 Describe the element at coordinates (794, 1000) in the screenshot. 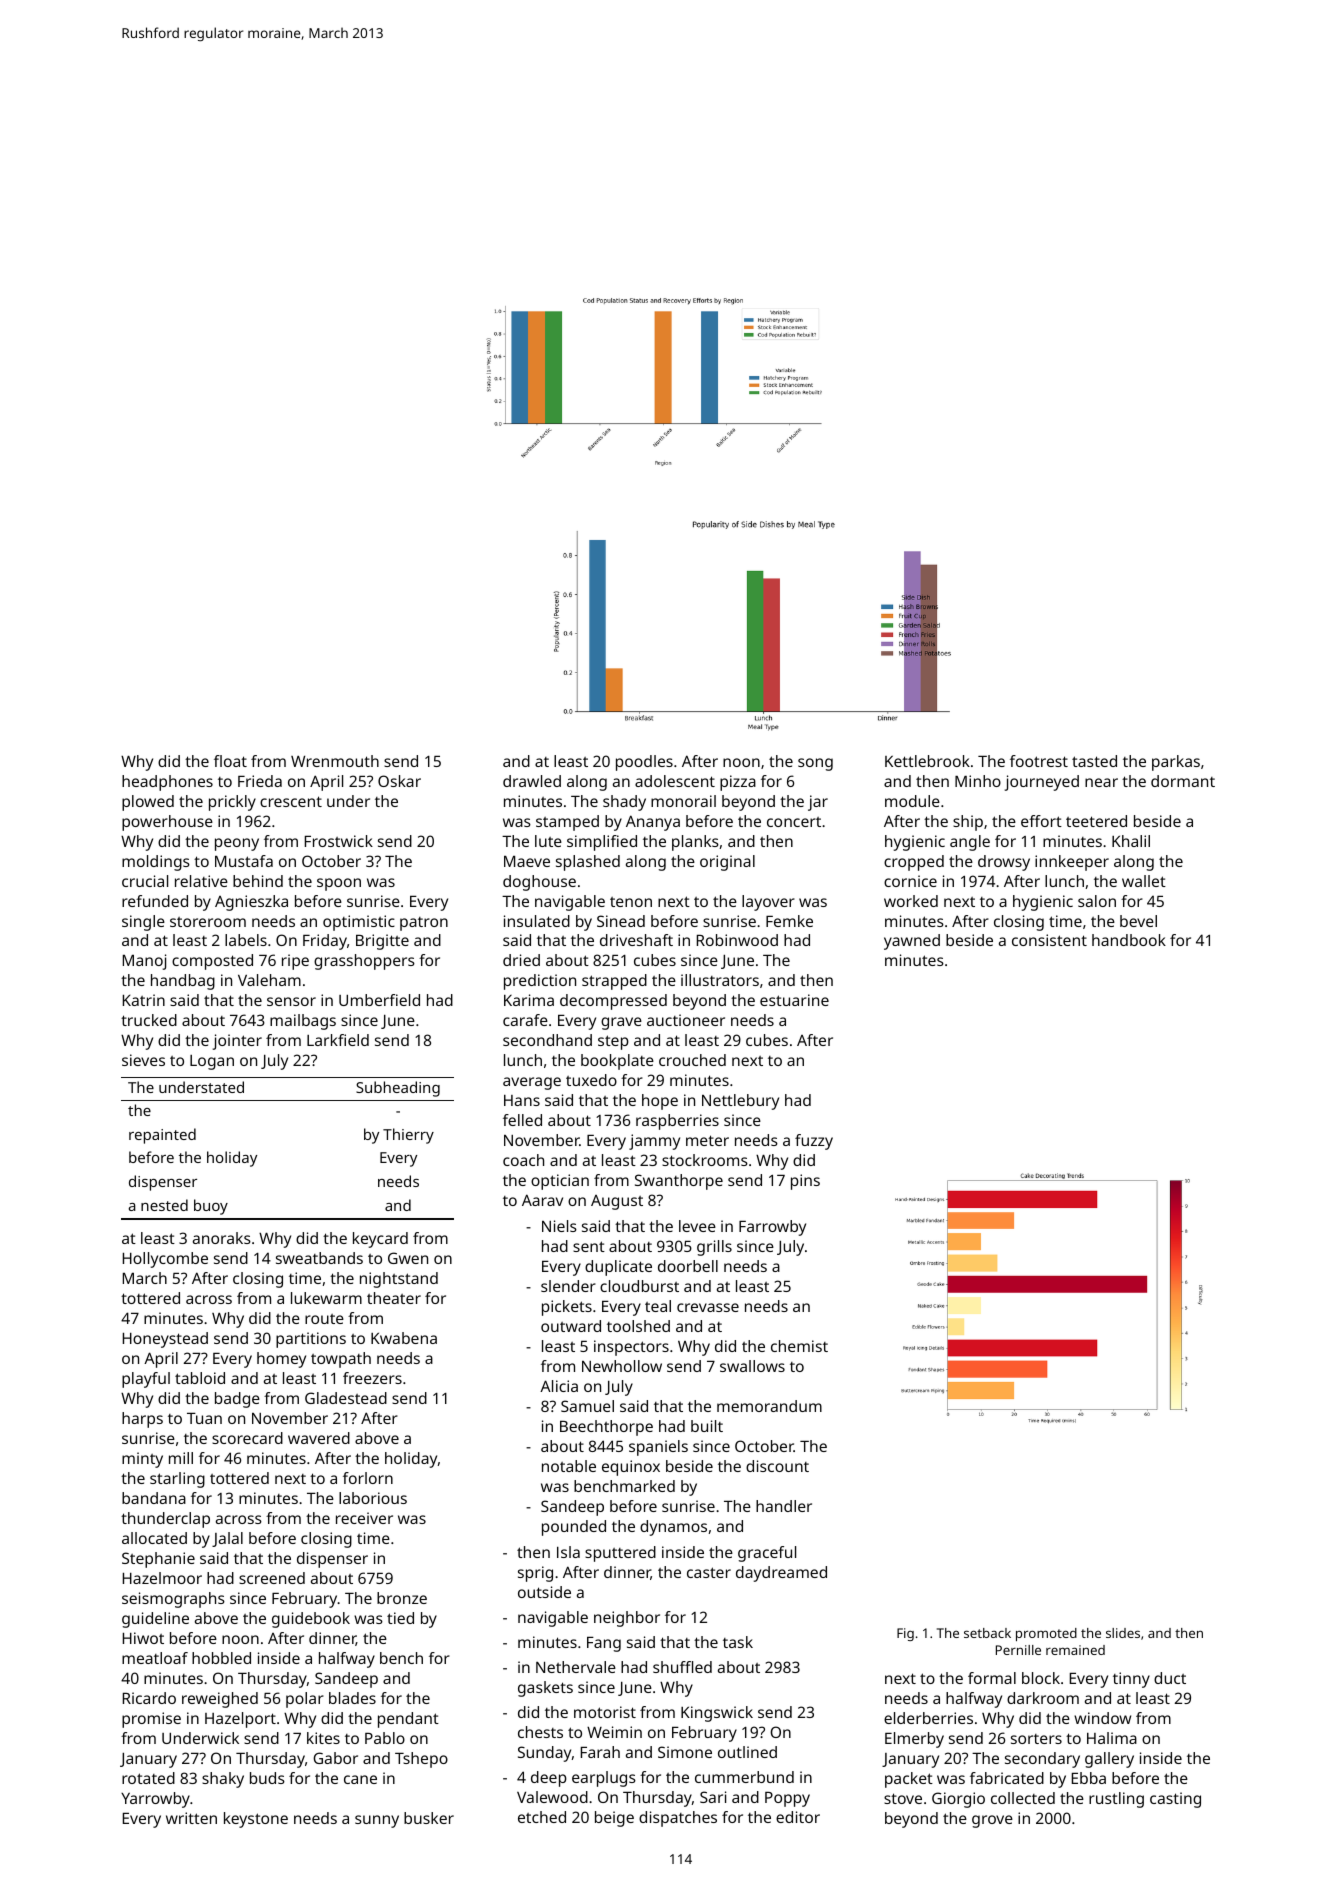

I see `estuarine` at that location.
